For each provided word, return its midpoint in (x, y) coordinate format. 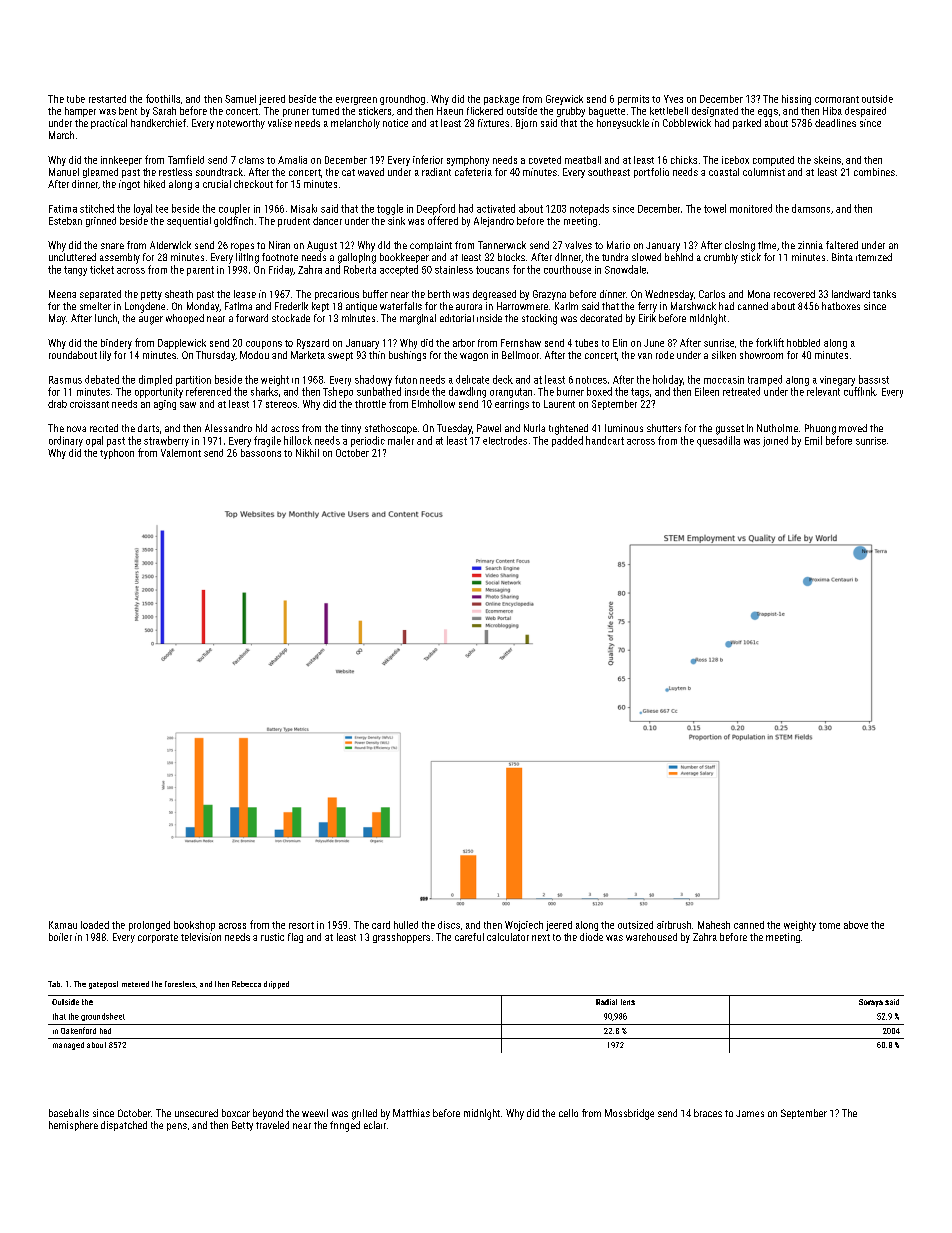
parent (200, 271)
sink (396, 221)
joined (775, 441)
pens (177, 1127)
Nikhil (307, 453)
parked (747, 124)
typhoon (117, 454)
